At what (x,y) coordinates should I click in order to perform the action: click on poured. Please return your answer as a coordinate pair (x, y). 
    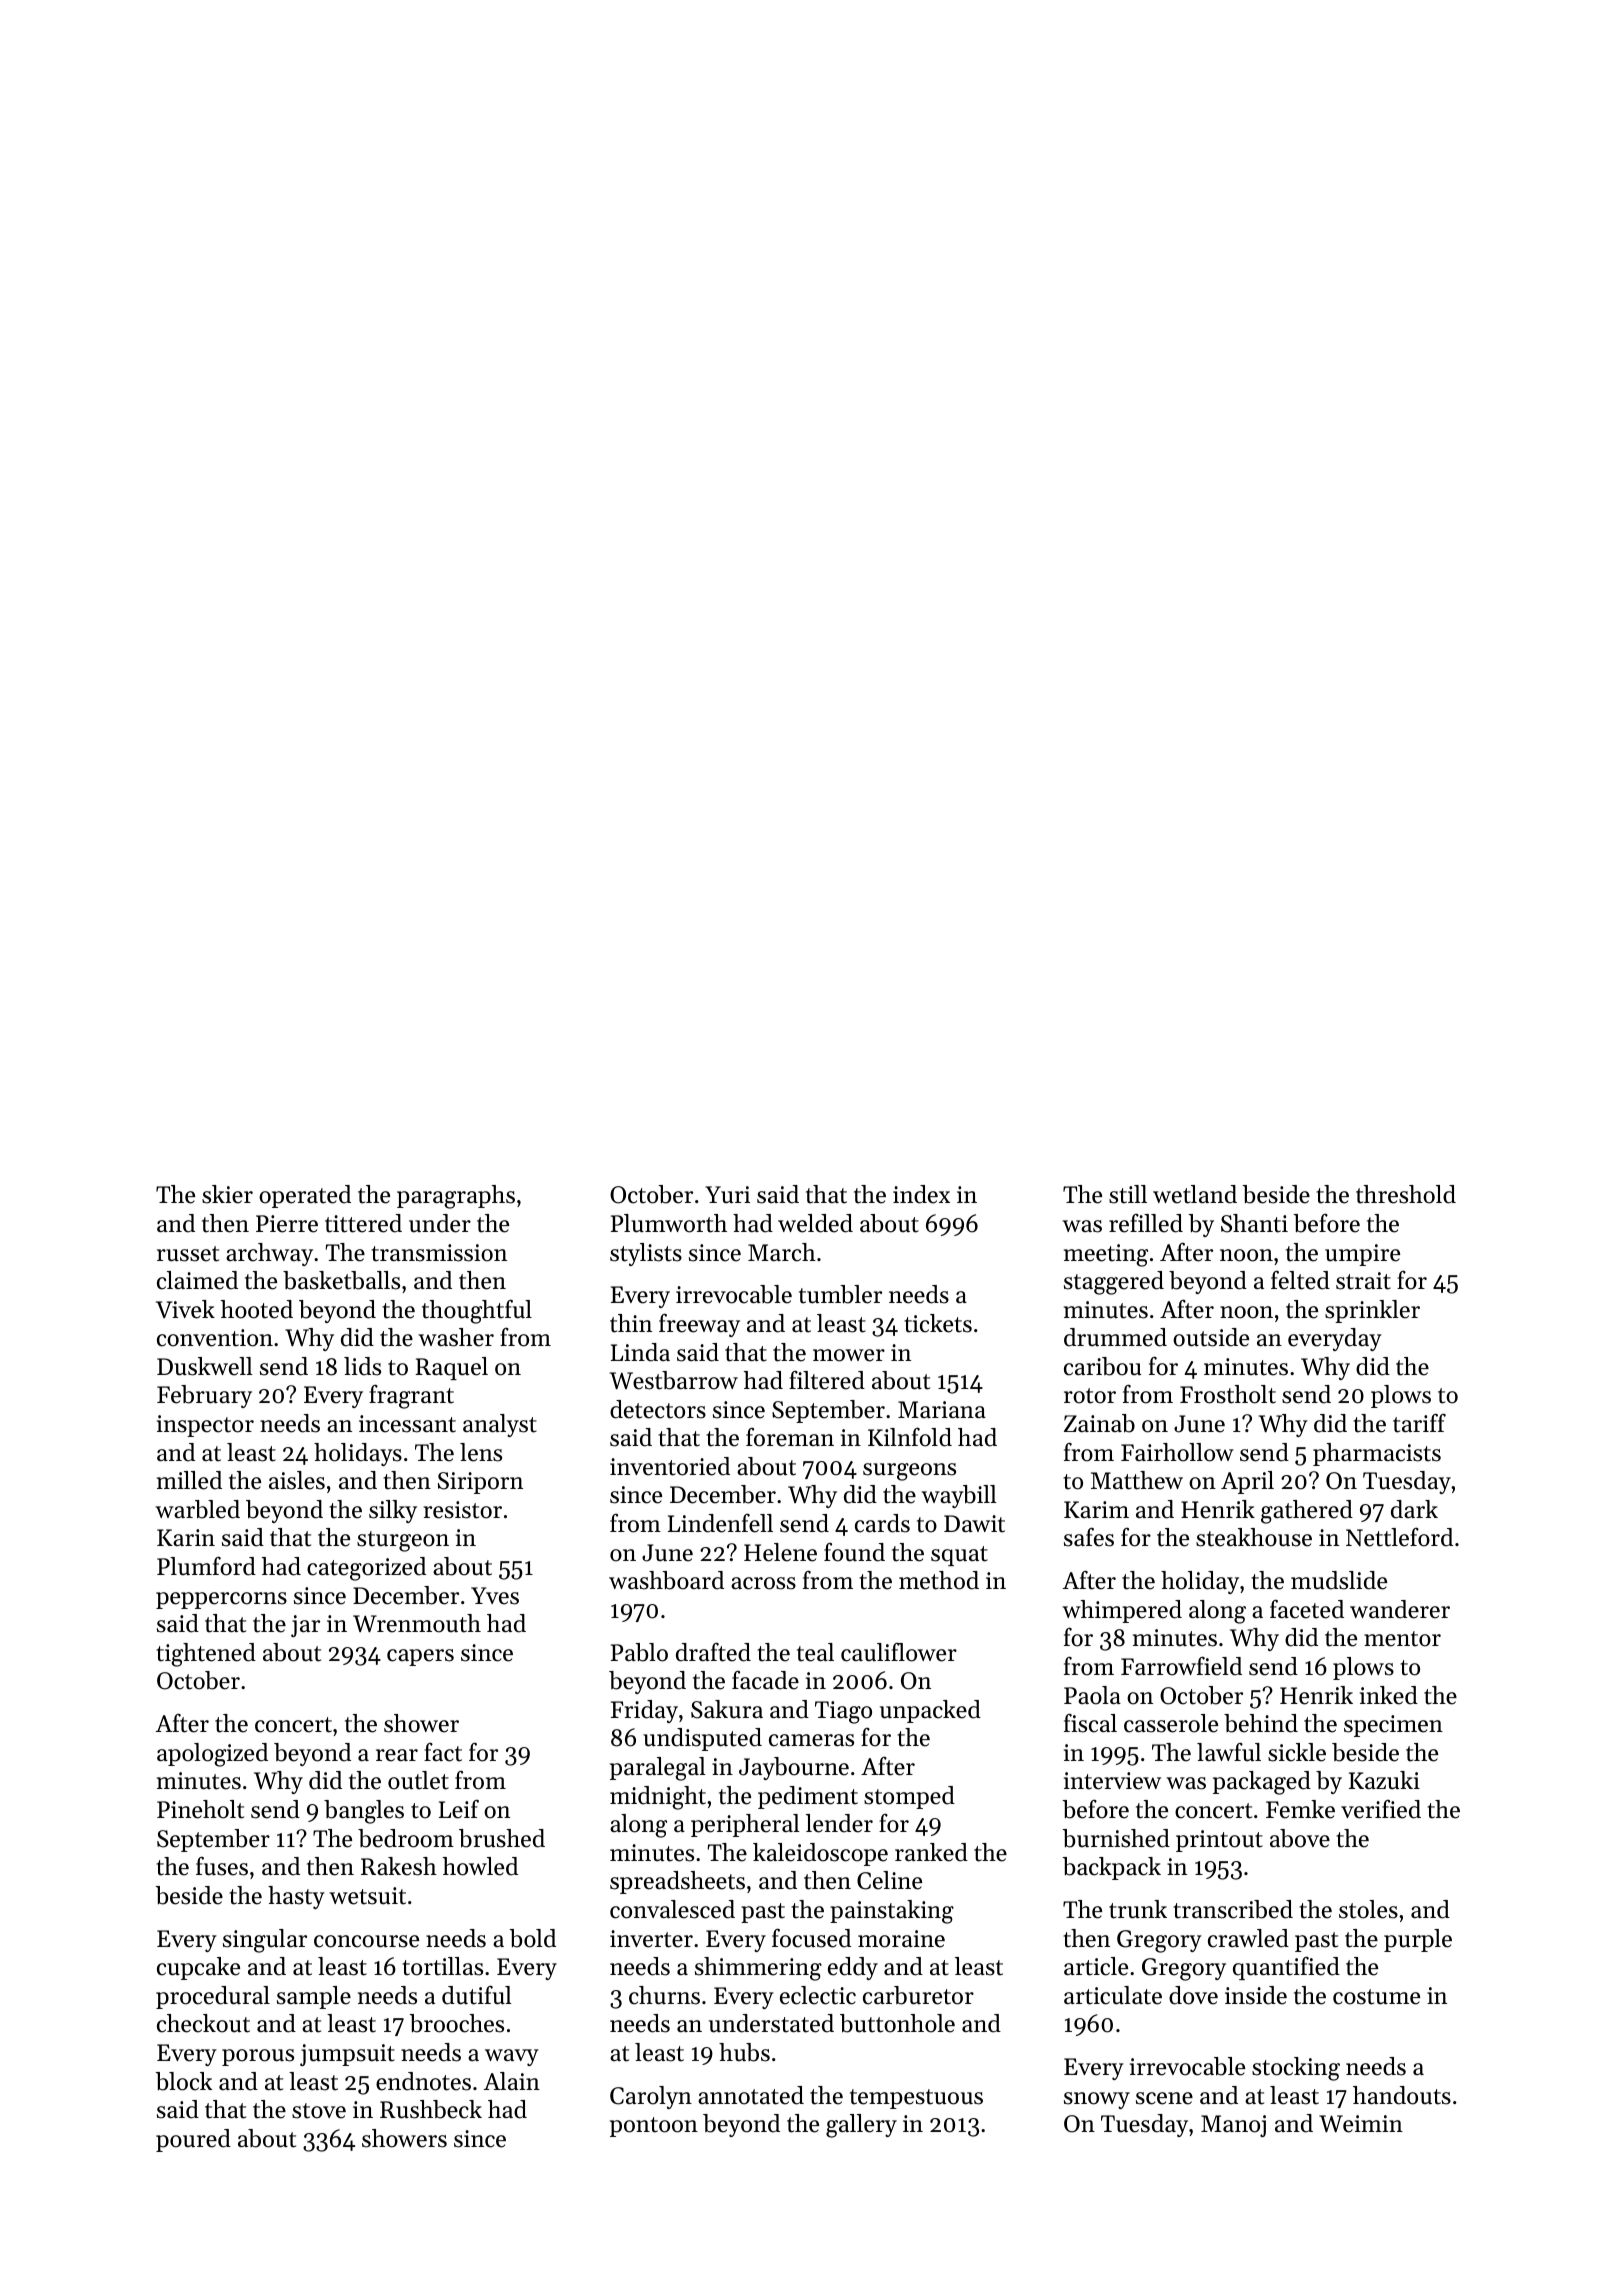
    Looking at the image, I should click on (193, 2140).
